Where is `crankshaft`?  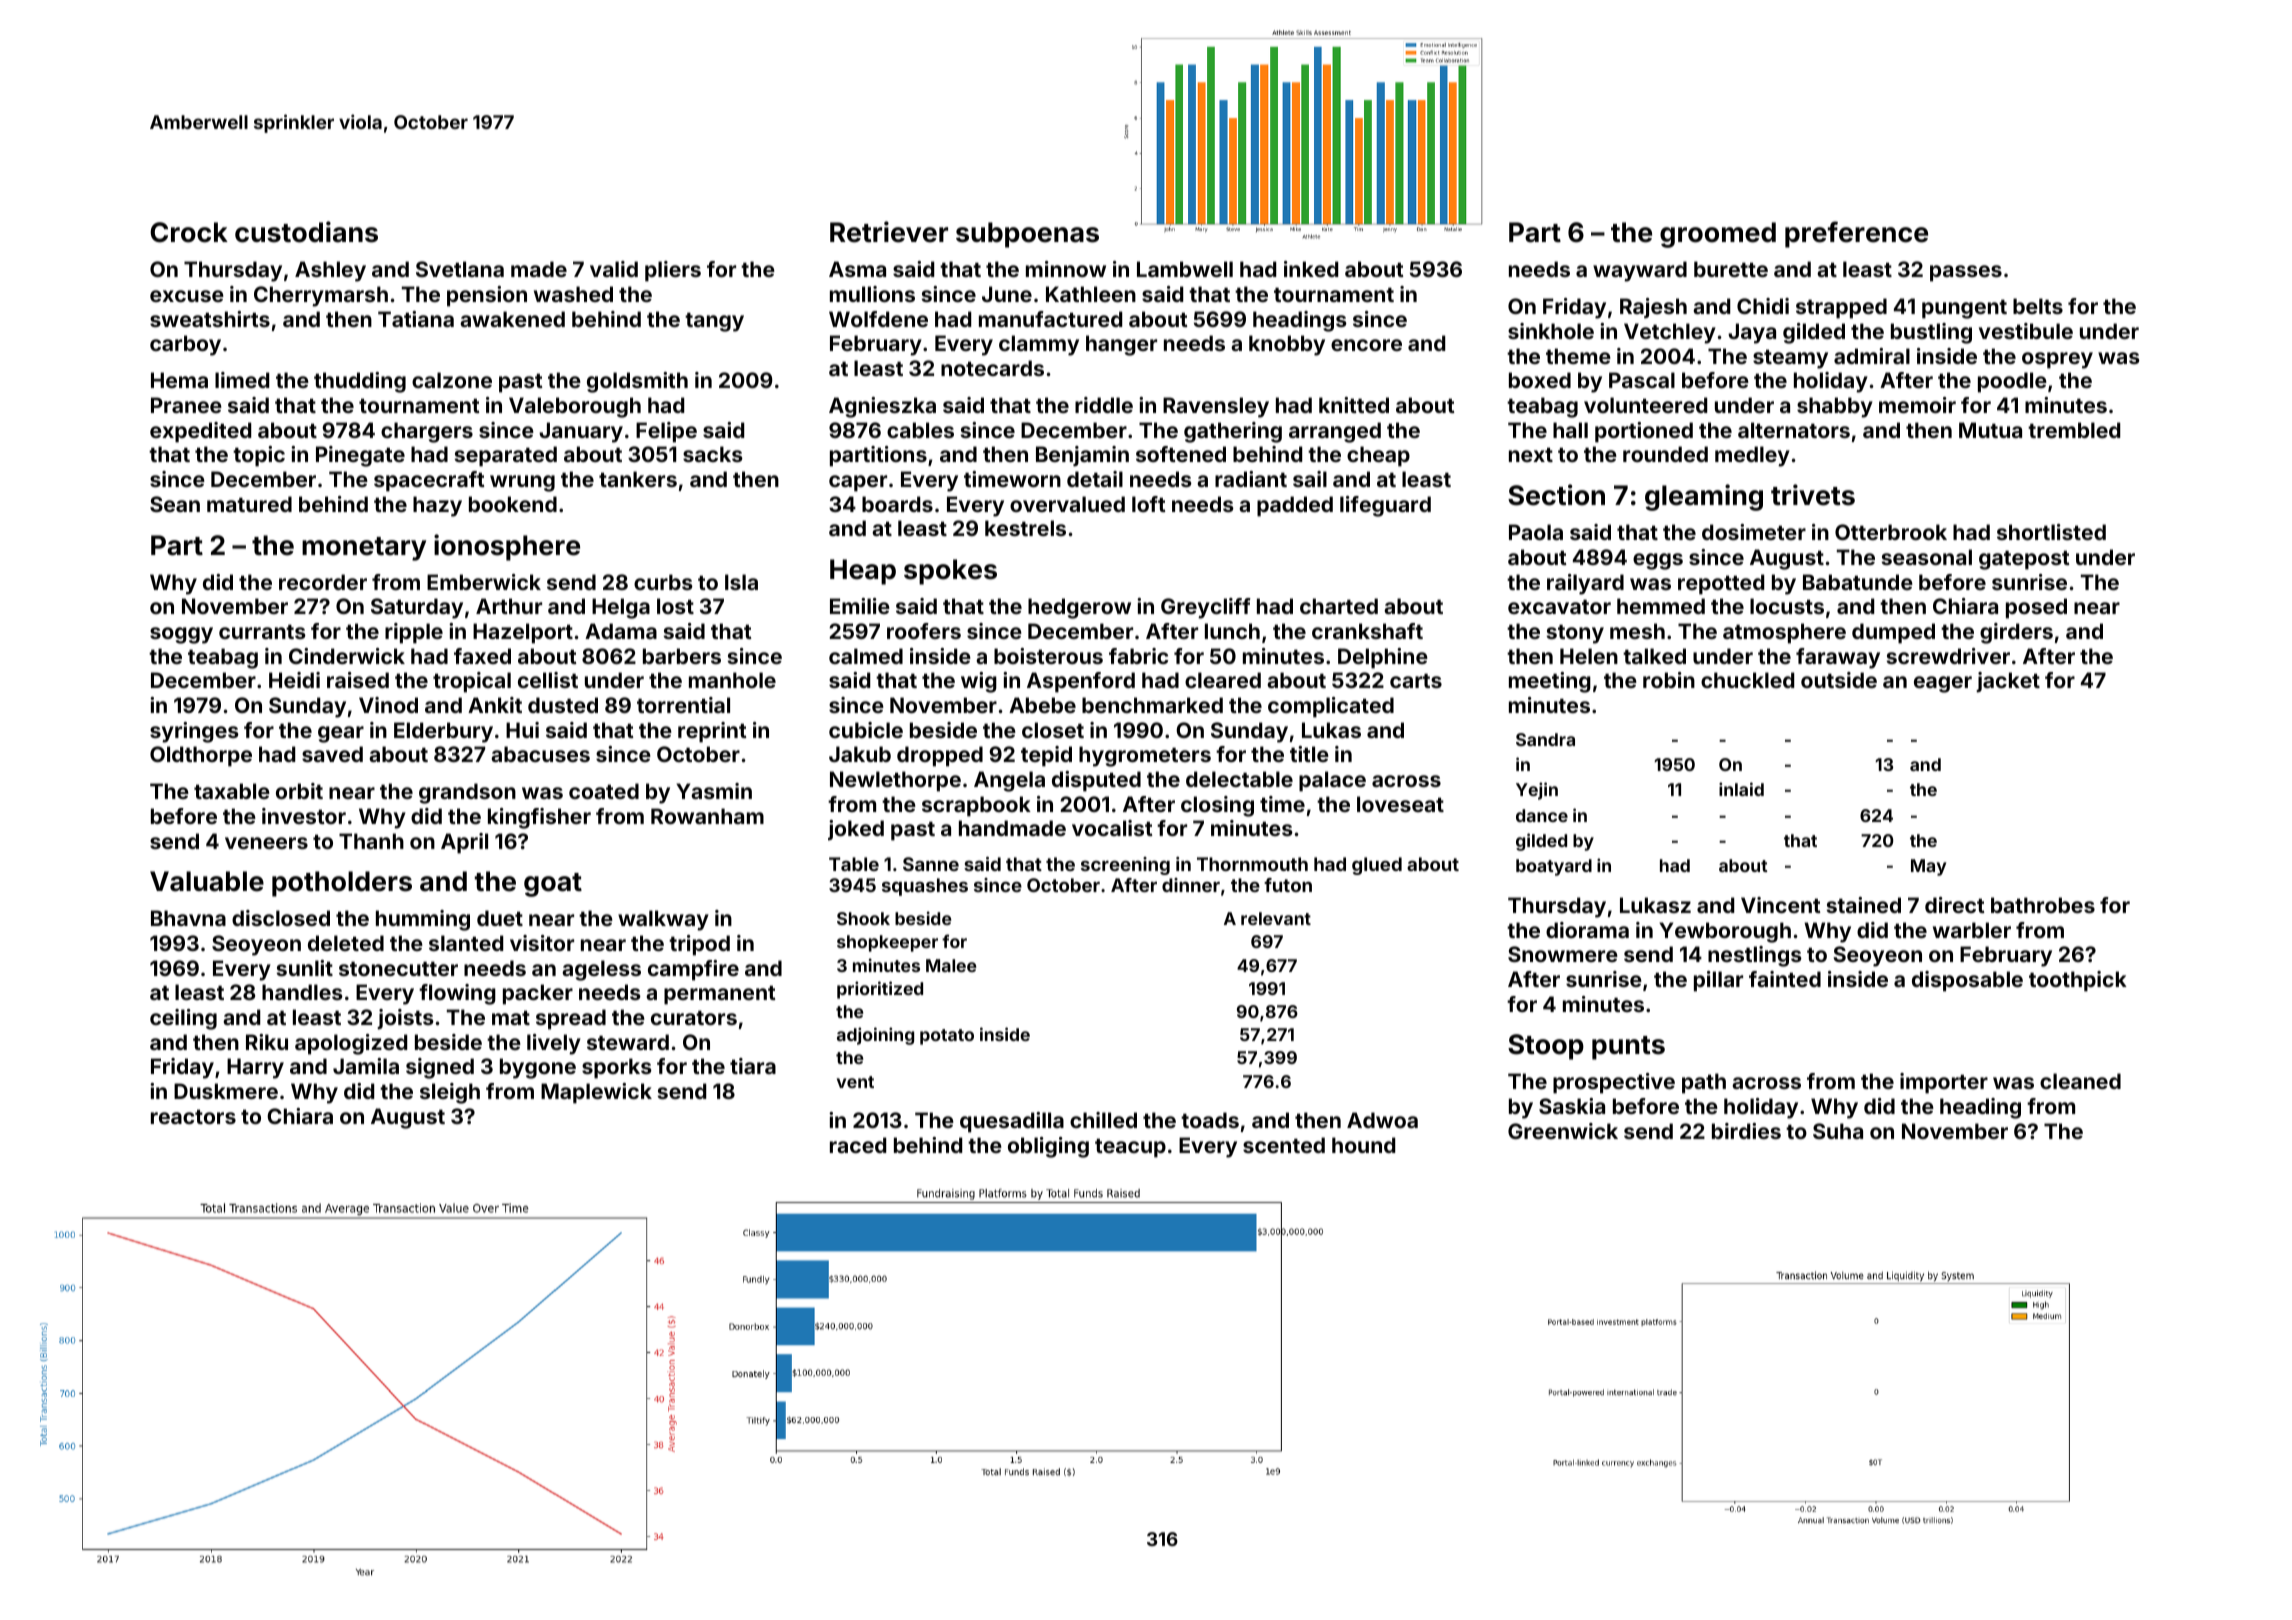 crankshaft is located at coordinates (1367, 631).
